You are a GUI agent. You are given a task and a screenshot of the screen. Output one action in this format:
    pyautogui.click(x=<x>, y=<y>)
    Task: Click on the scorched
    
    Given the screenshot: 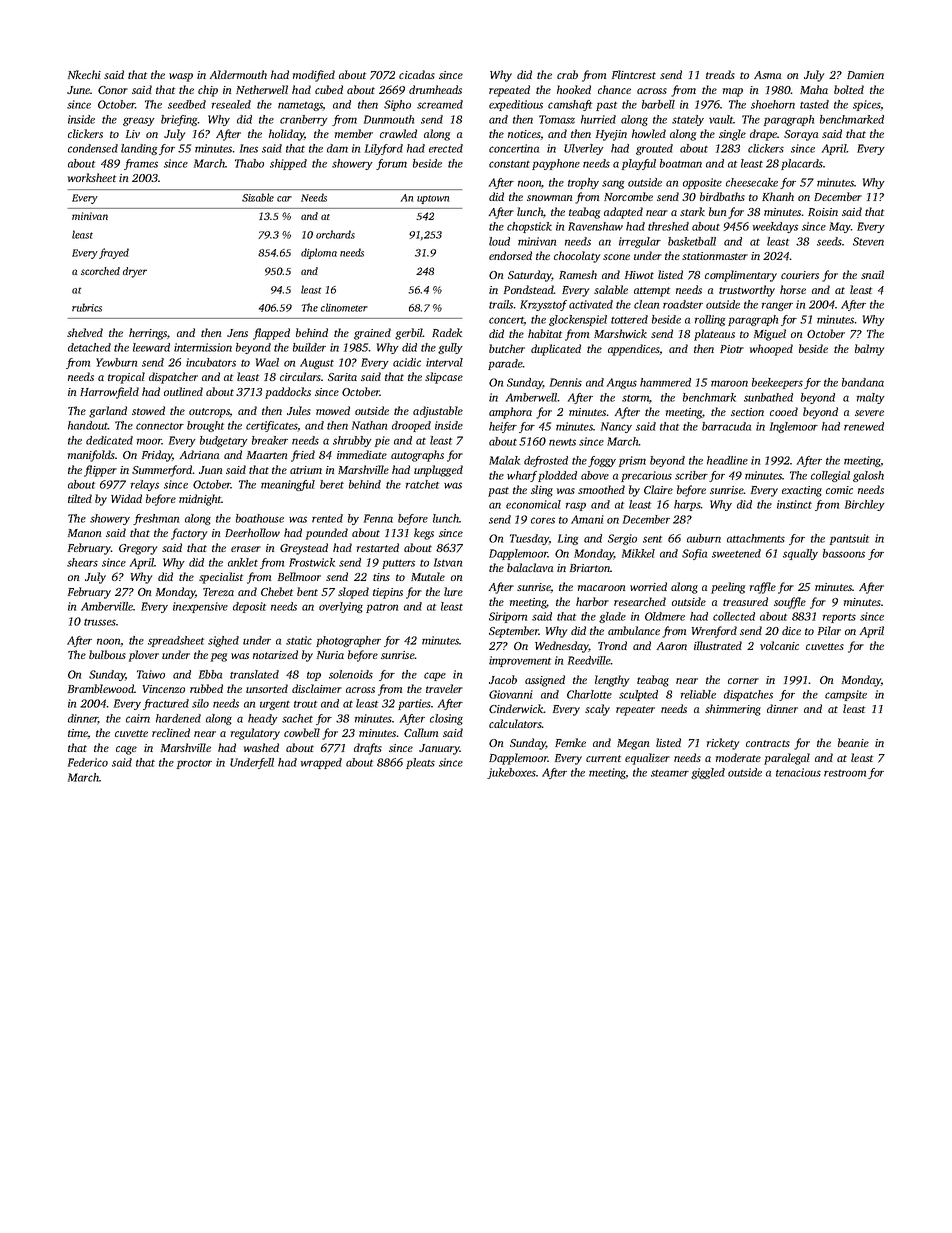 What is the action you would take?
    pyautogui.click(x=100, y=271)
